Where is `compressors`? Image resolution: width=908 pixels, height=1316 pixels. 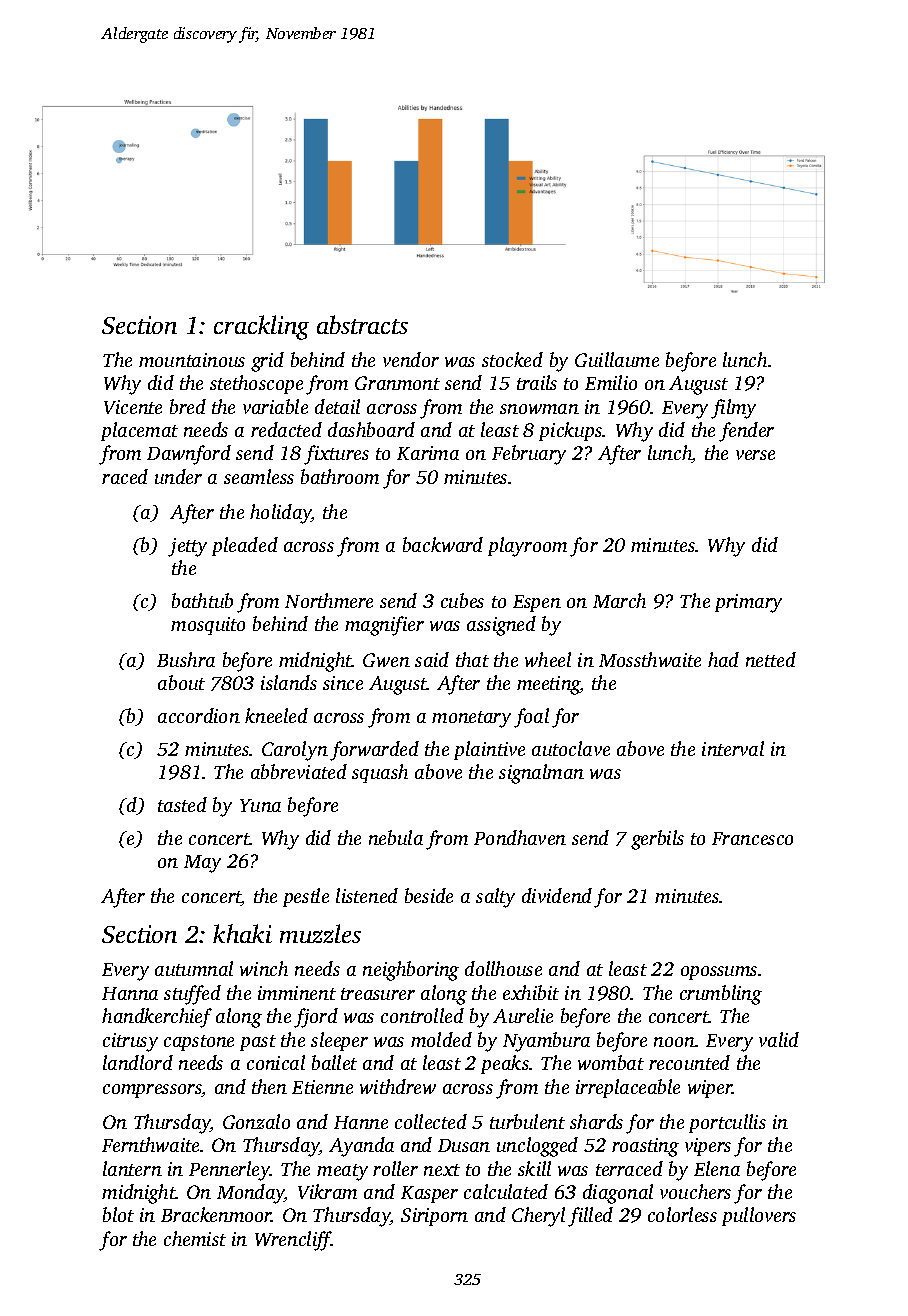
compressors is located at coordinates (152, 1091).
